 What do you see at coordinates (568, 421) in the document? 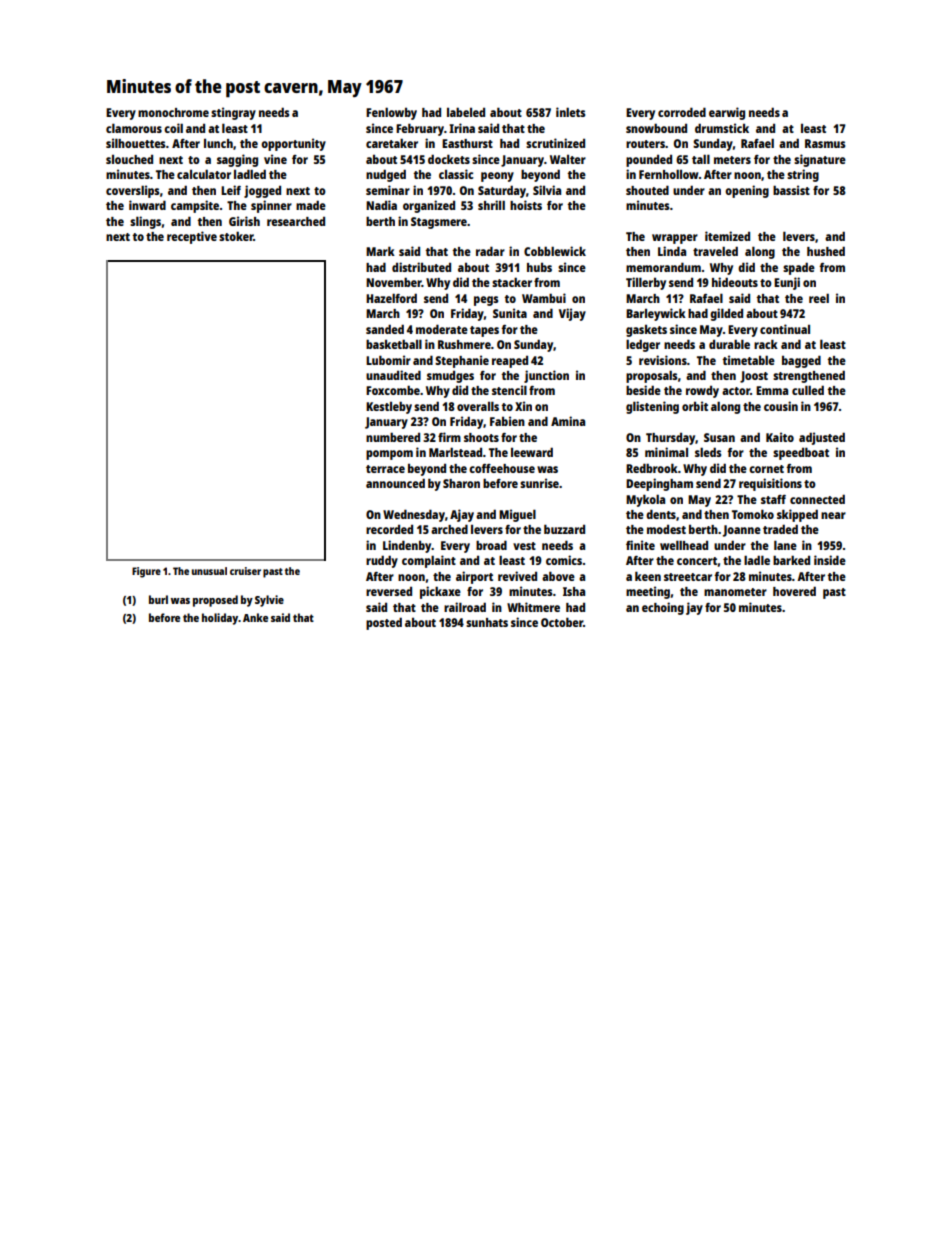
I see `Amina` at bounding box center [568, 421].
